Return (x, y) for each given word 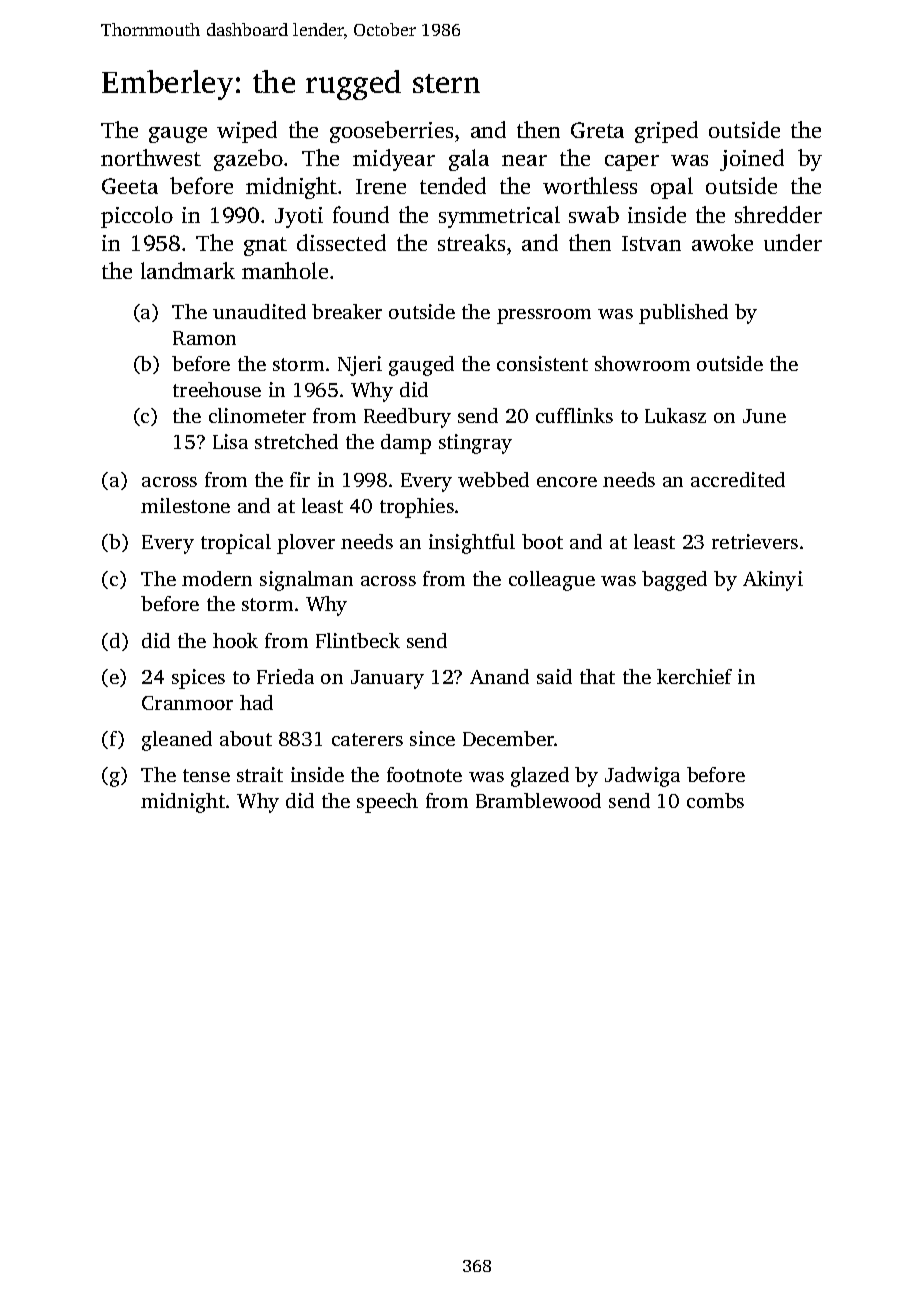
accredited (738, 479)
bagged (674, 581)
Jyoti (299, 217)
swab (594, 214)
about (246, 738)
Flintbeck (358, 640)
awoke (722, 242)
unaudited (259, 311)
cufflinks (574, 415)
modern (217, 578)
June (764, 416)
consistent (542, 363)
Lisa (230, 441)
